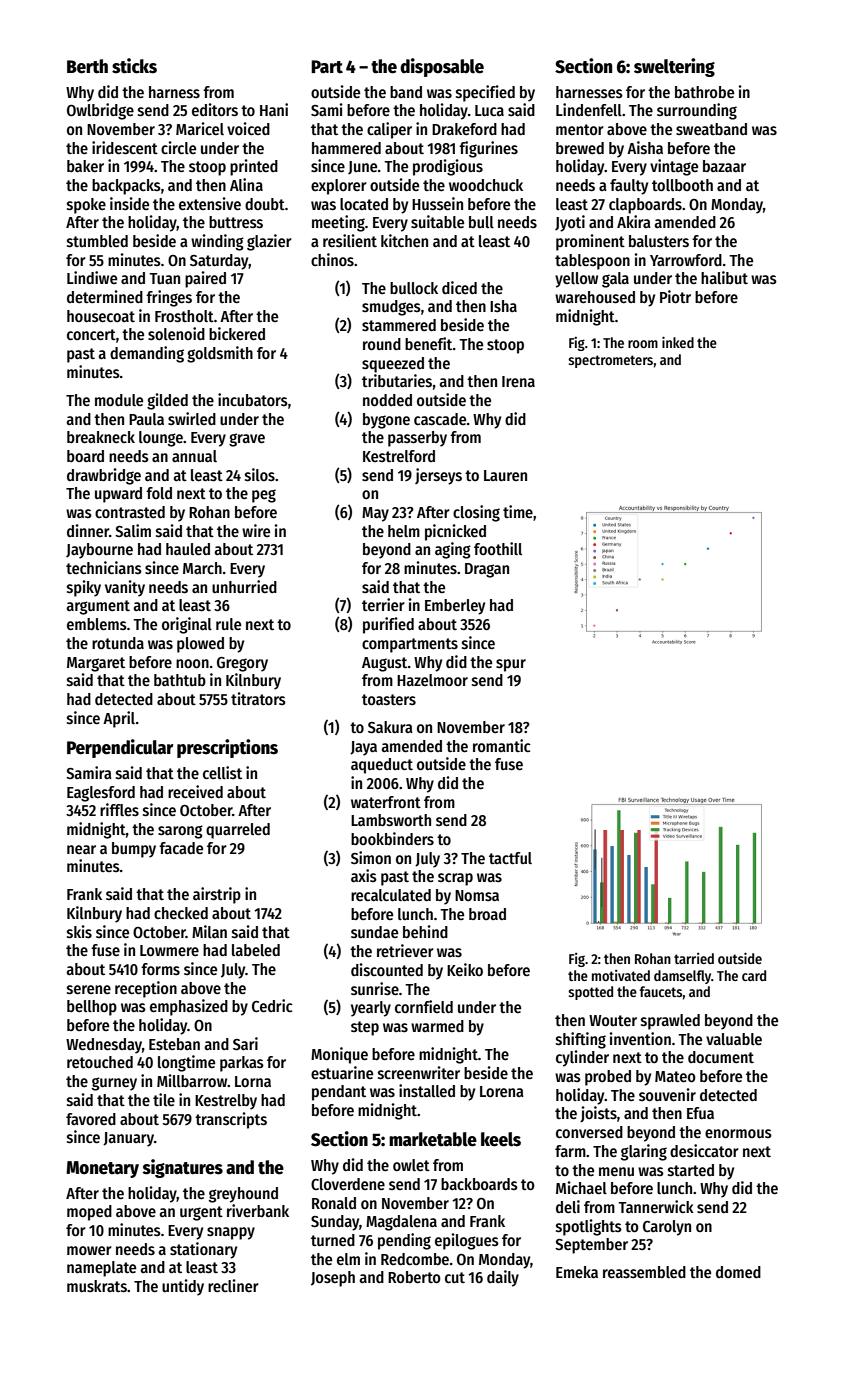  Describe the element at coordinates (256, 950) in the screenshot. I see `labeled` at that location.
